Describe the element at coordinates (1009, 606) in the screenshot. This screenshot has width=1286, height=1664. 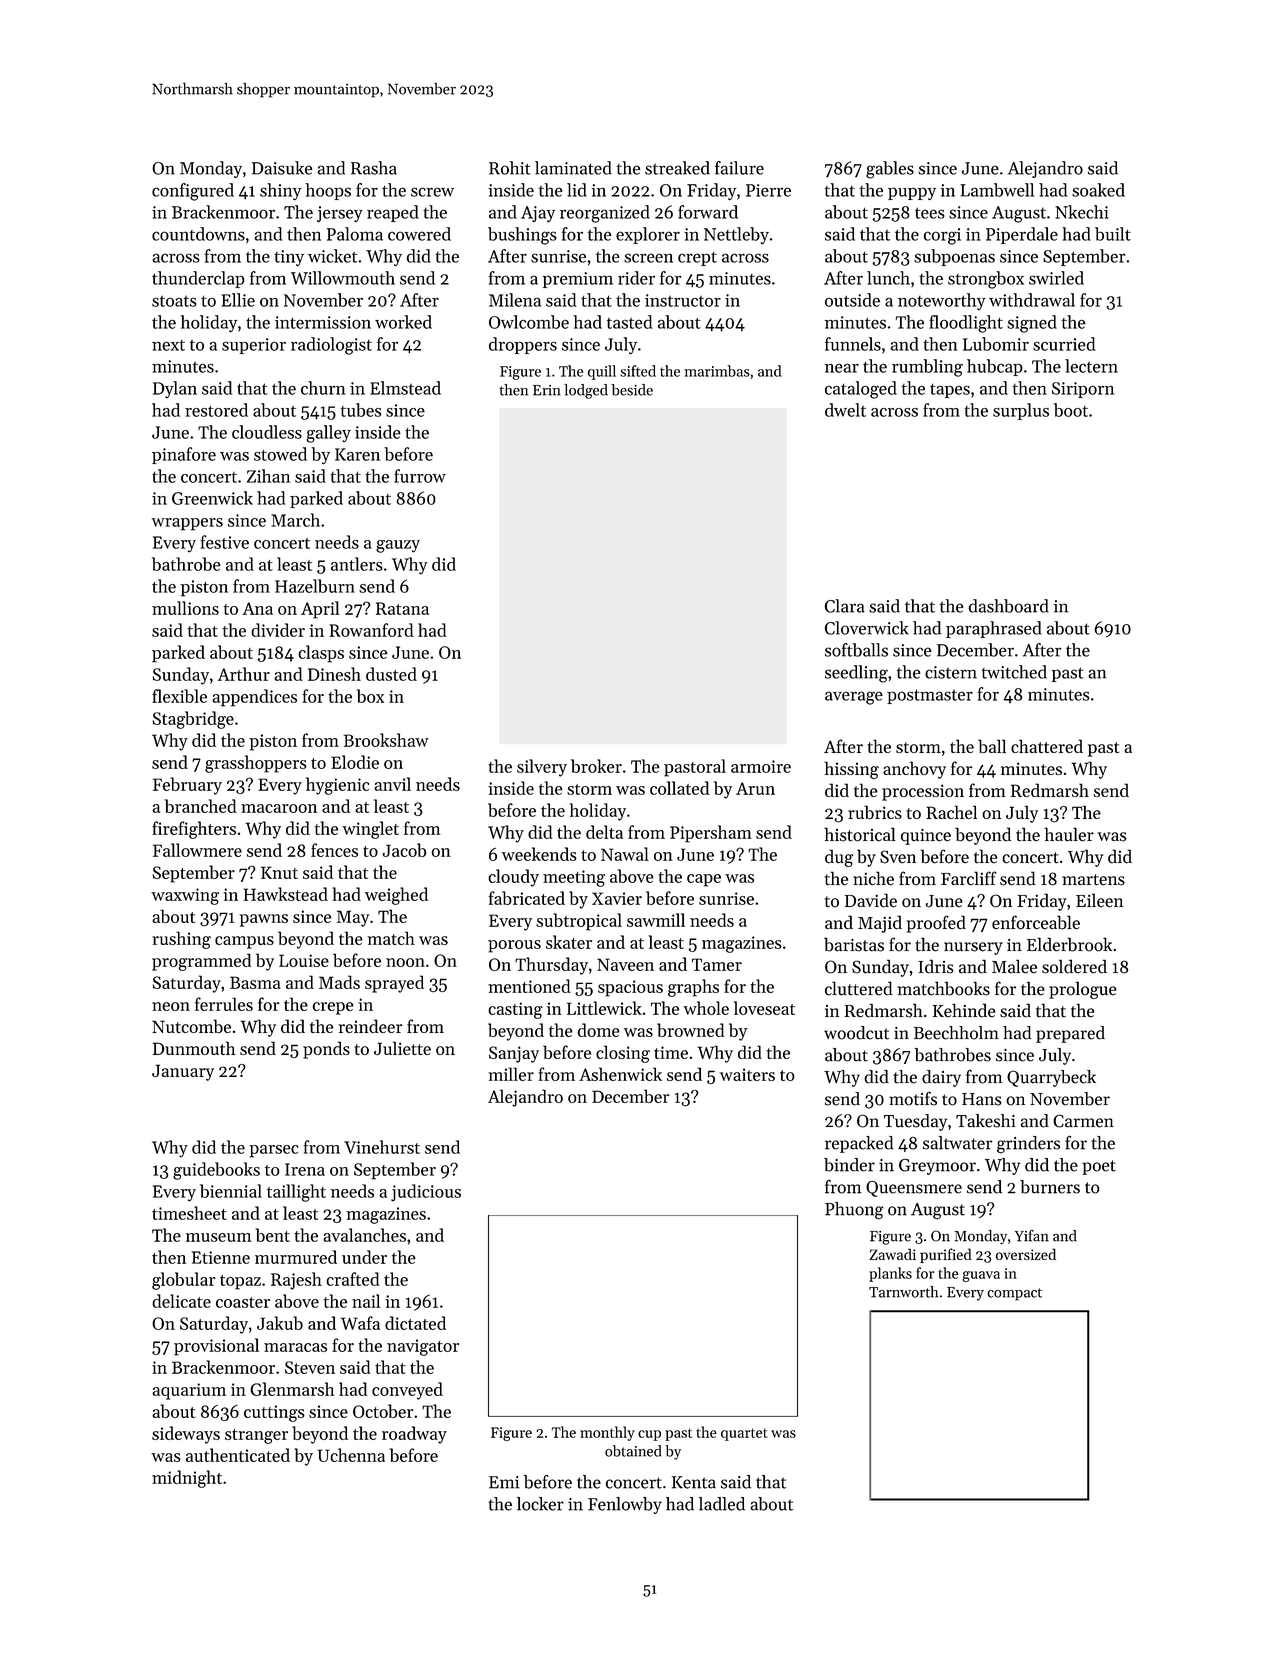
I see `dashboard` at that location.
